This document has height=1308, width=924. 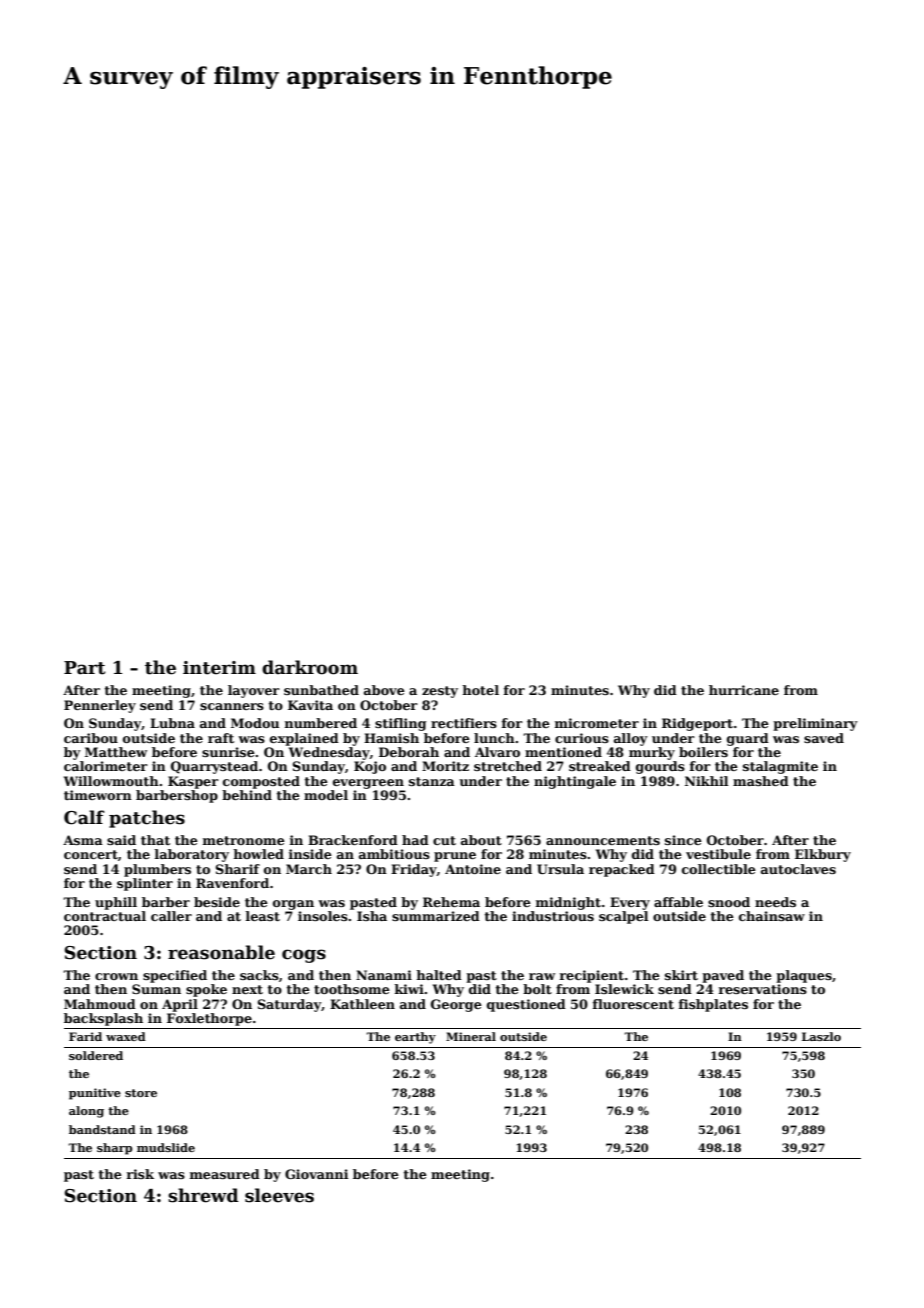 I want to click on Alvaro, so click(x=497, y=752).
